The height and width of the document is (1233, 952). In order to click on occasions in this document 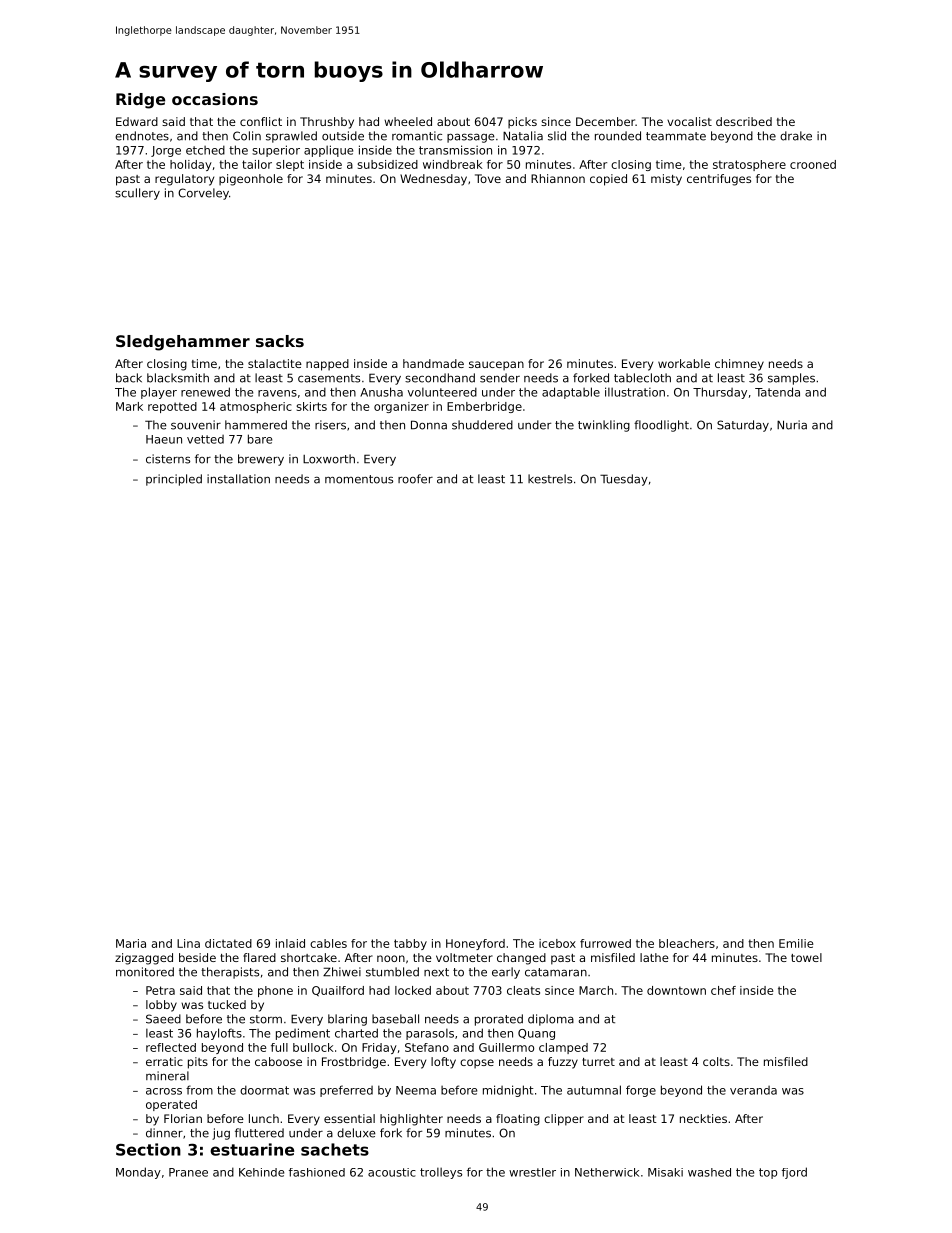, I will do `click(215, 99)`.
